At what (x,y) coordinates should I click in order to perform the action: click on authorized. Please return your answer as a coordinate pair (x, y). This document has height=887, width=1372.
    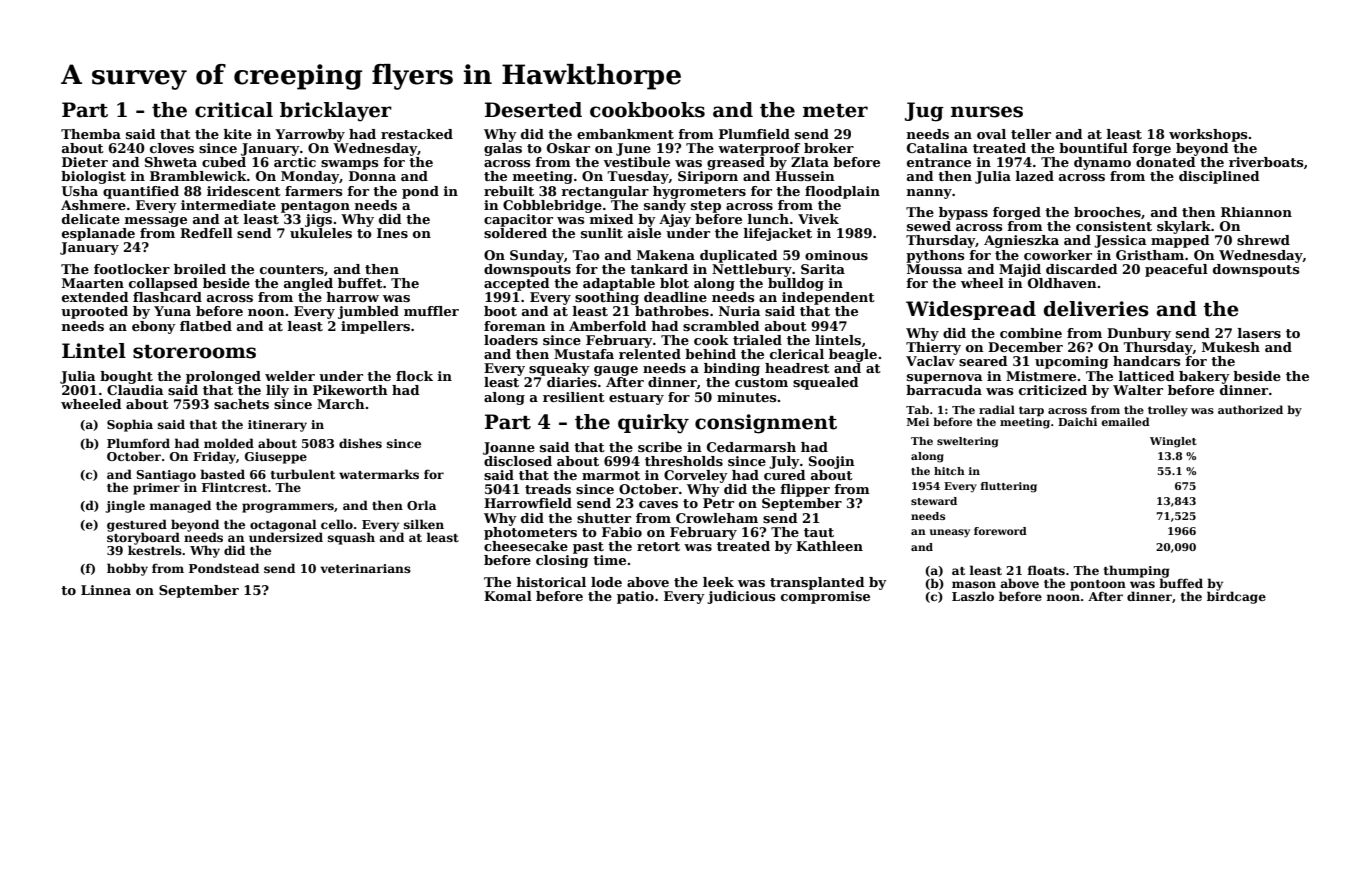
    Looking at the image, I should click on (1250, 409).
